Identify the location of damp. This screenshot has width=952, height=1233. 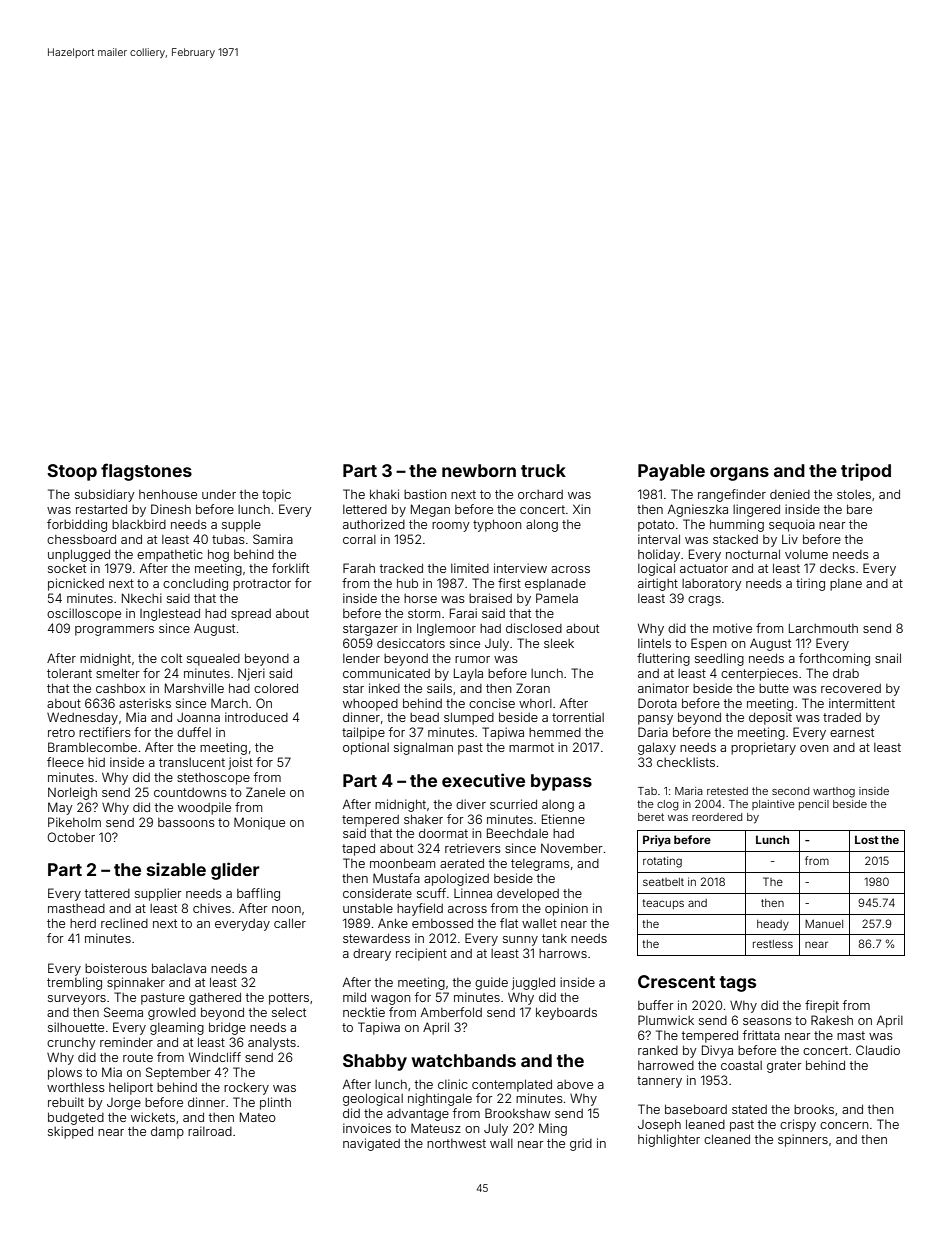
(167, 1132).
